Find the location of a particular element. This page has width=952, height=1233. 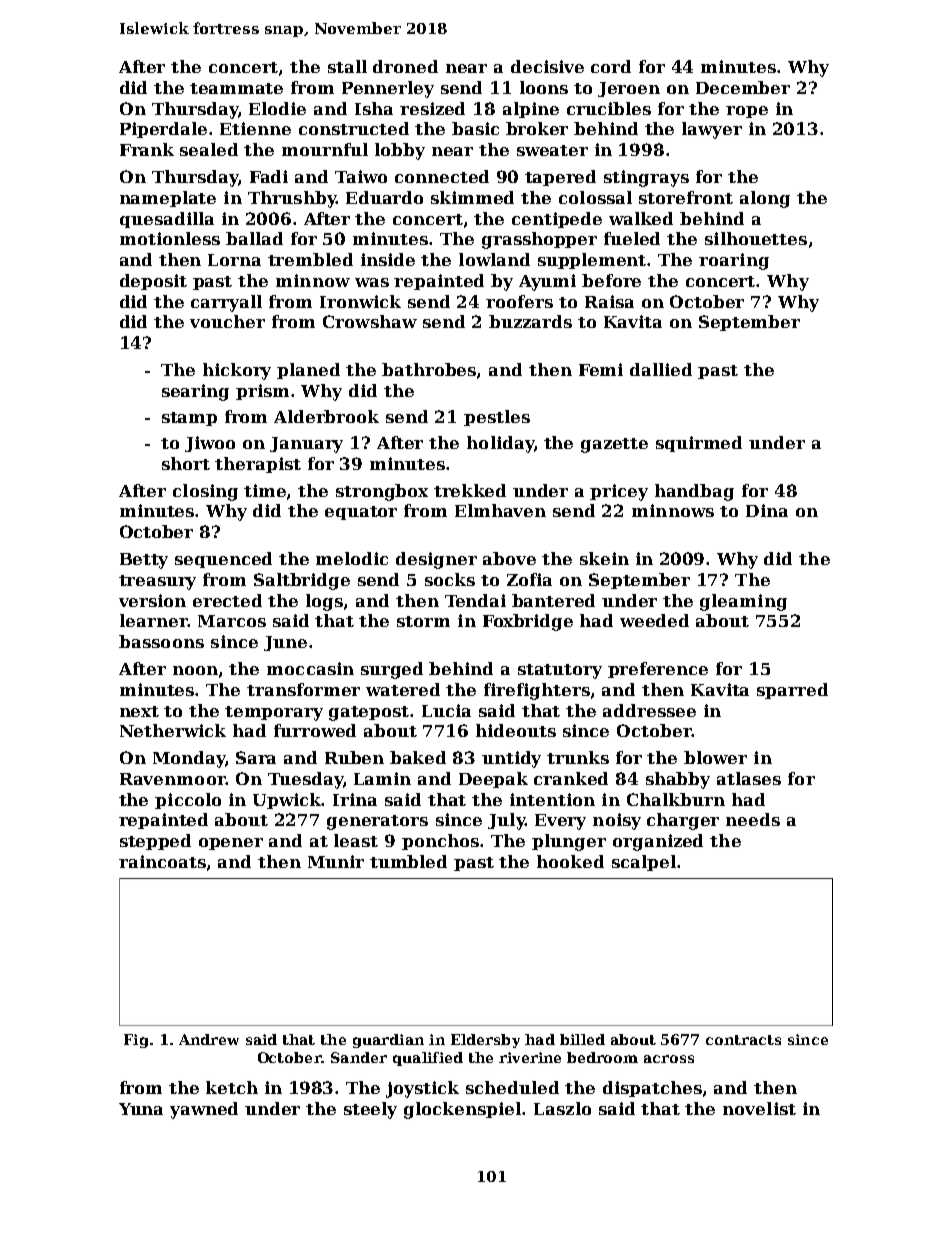

firefighters is located at coordinates (537, 691).
